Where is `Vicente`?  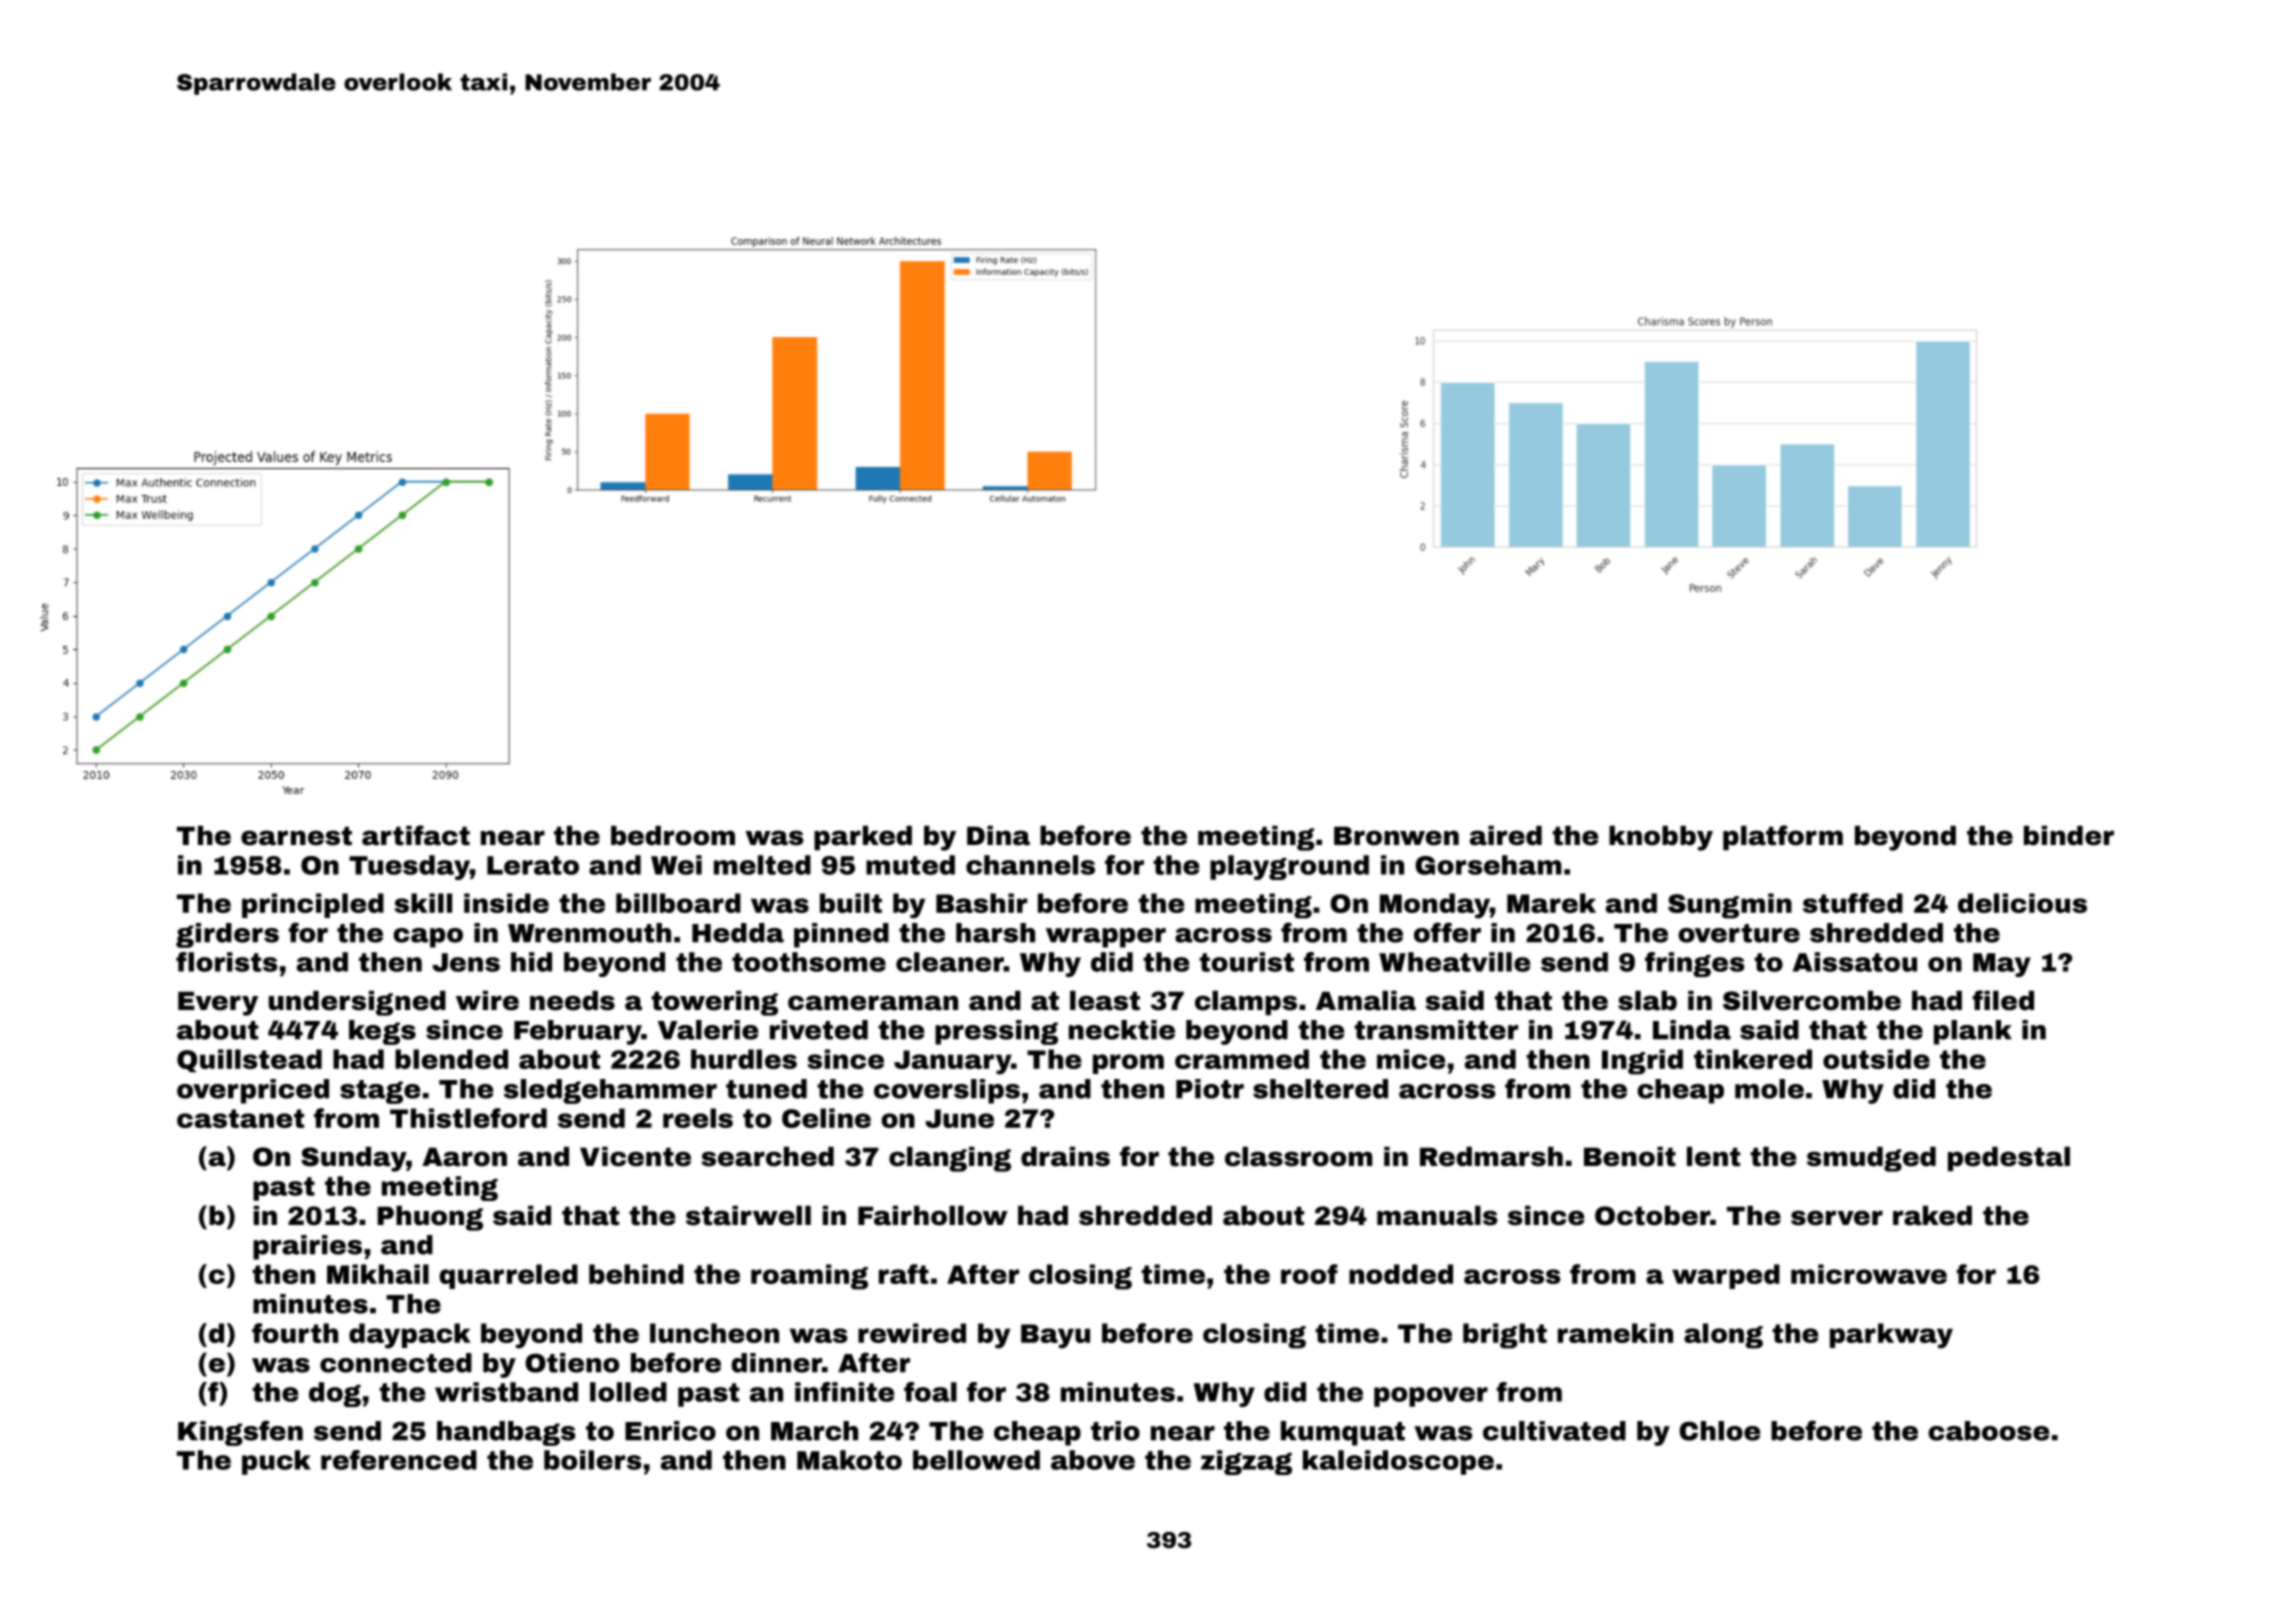
Vicente is located at coordinates (635, 1157).
